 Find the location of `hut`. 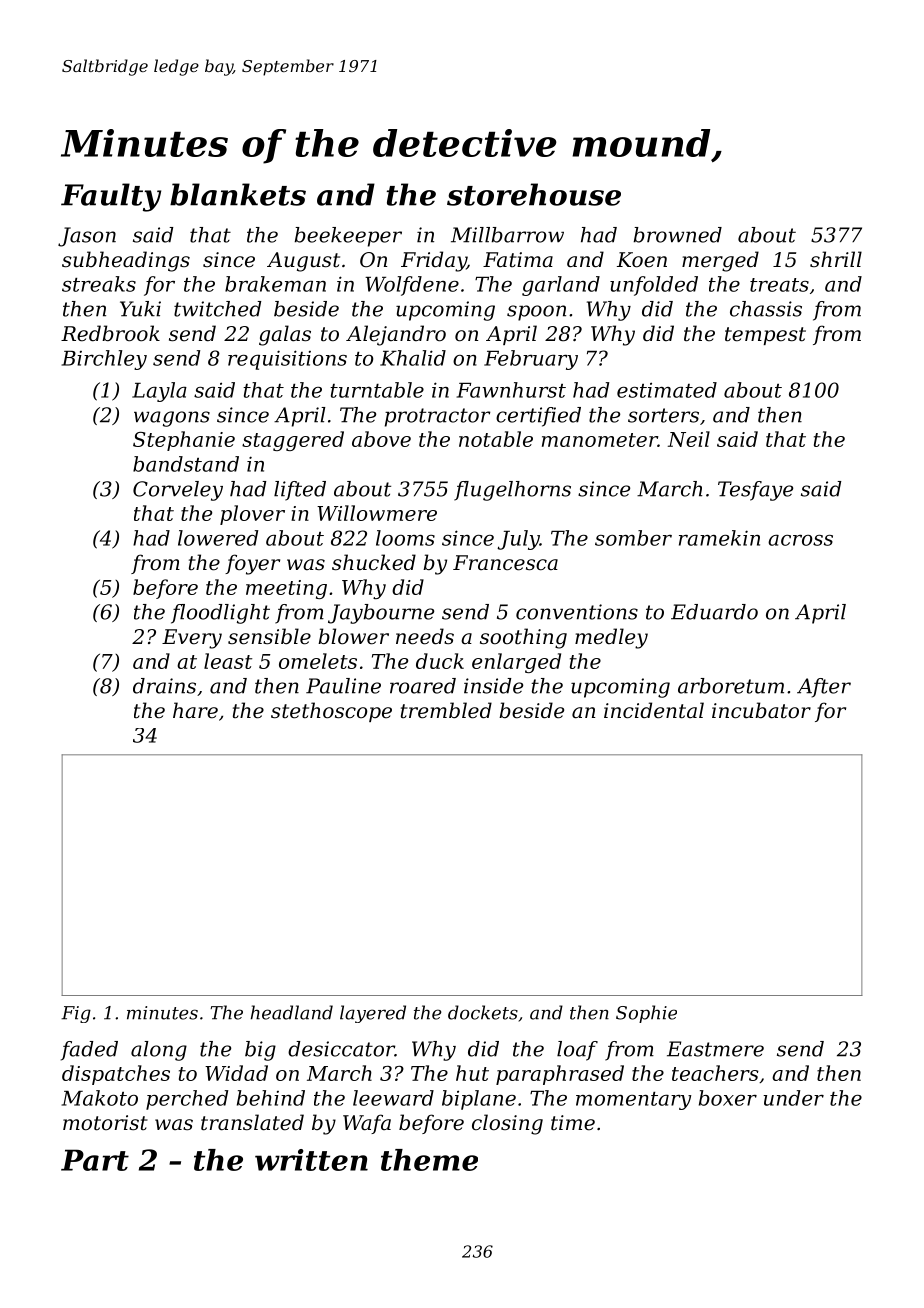

hut is located at coordinates (472, 1073).
